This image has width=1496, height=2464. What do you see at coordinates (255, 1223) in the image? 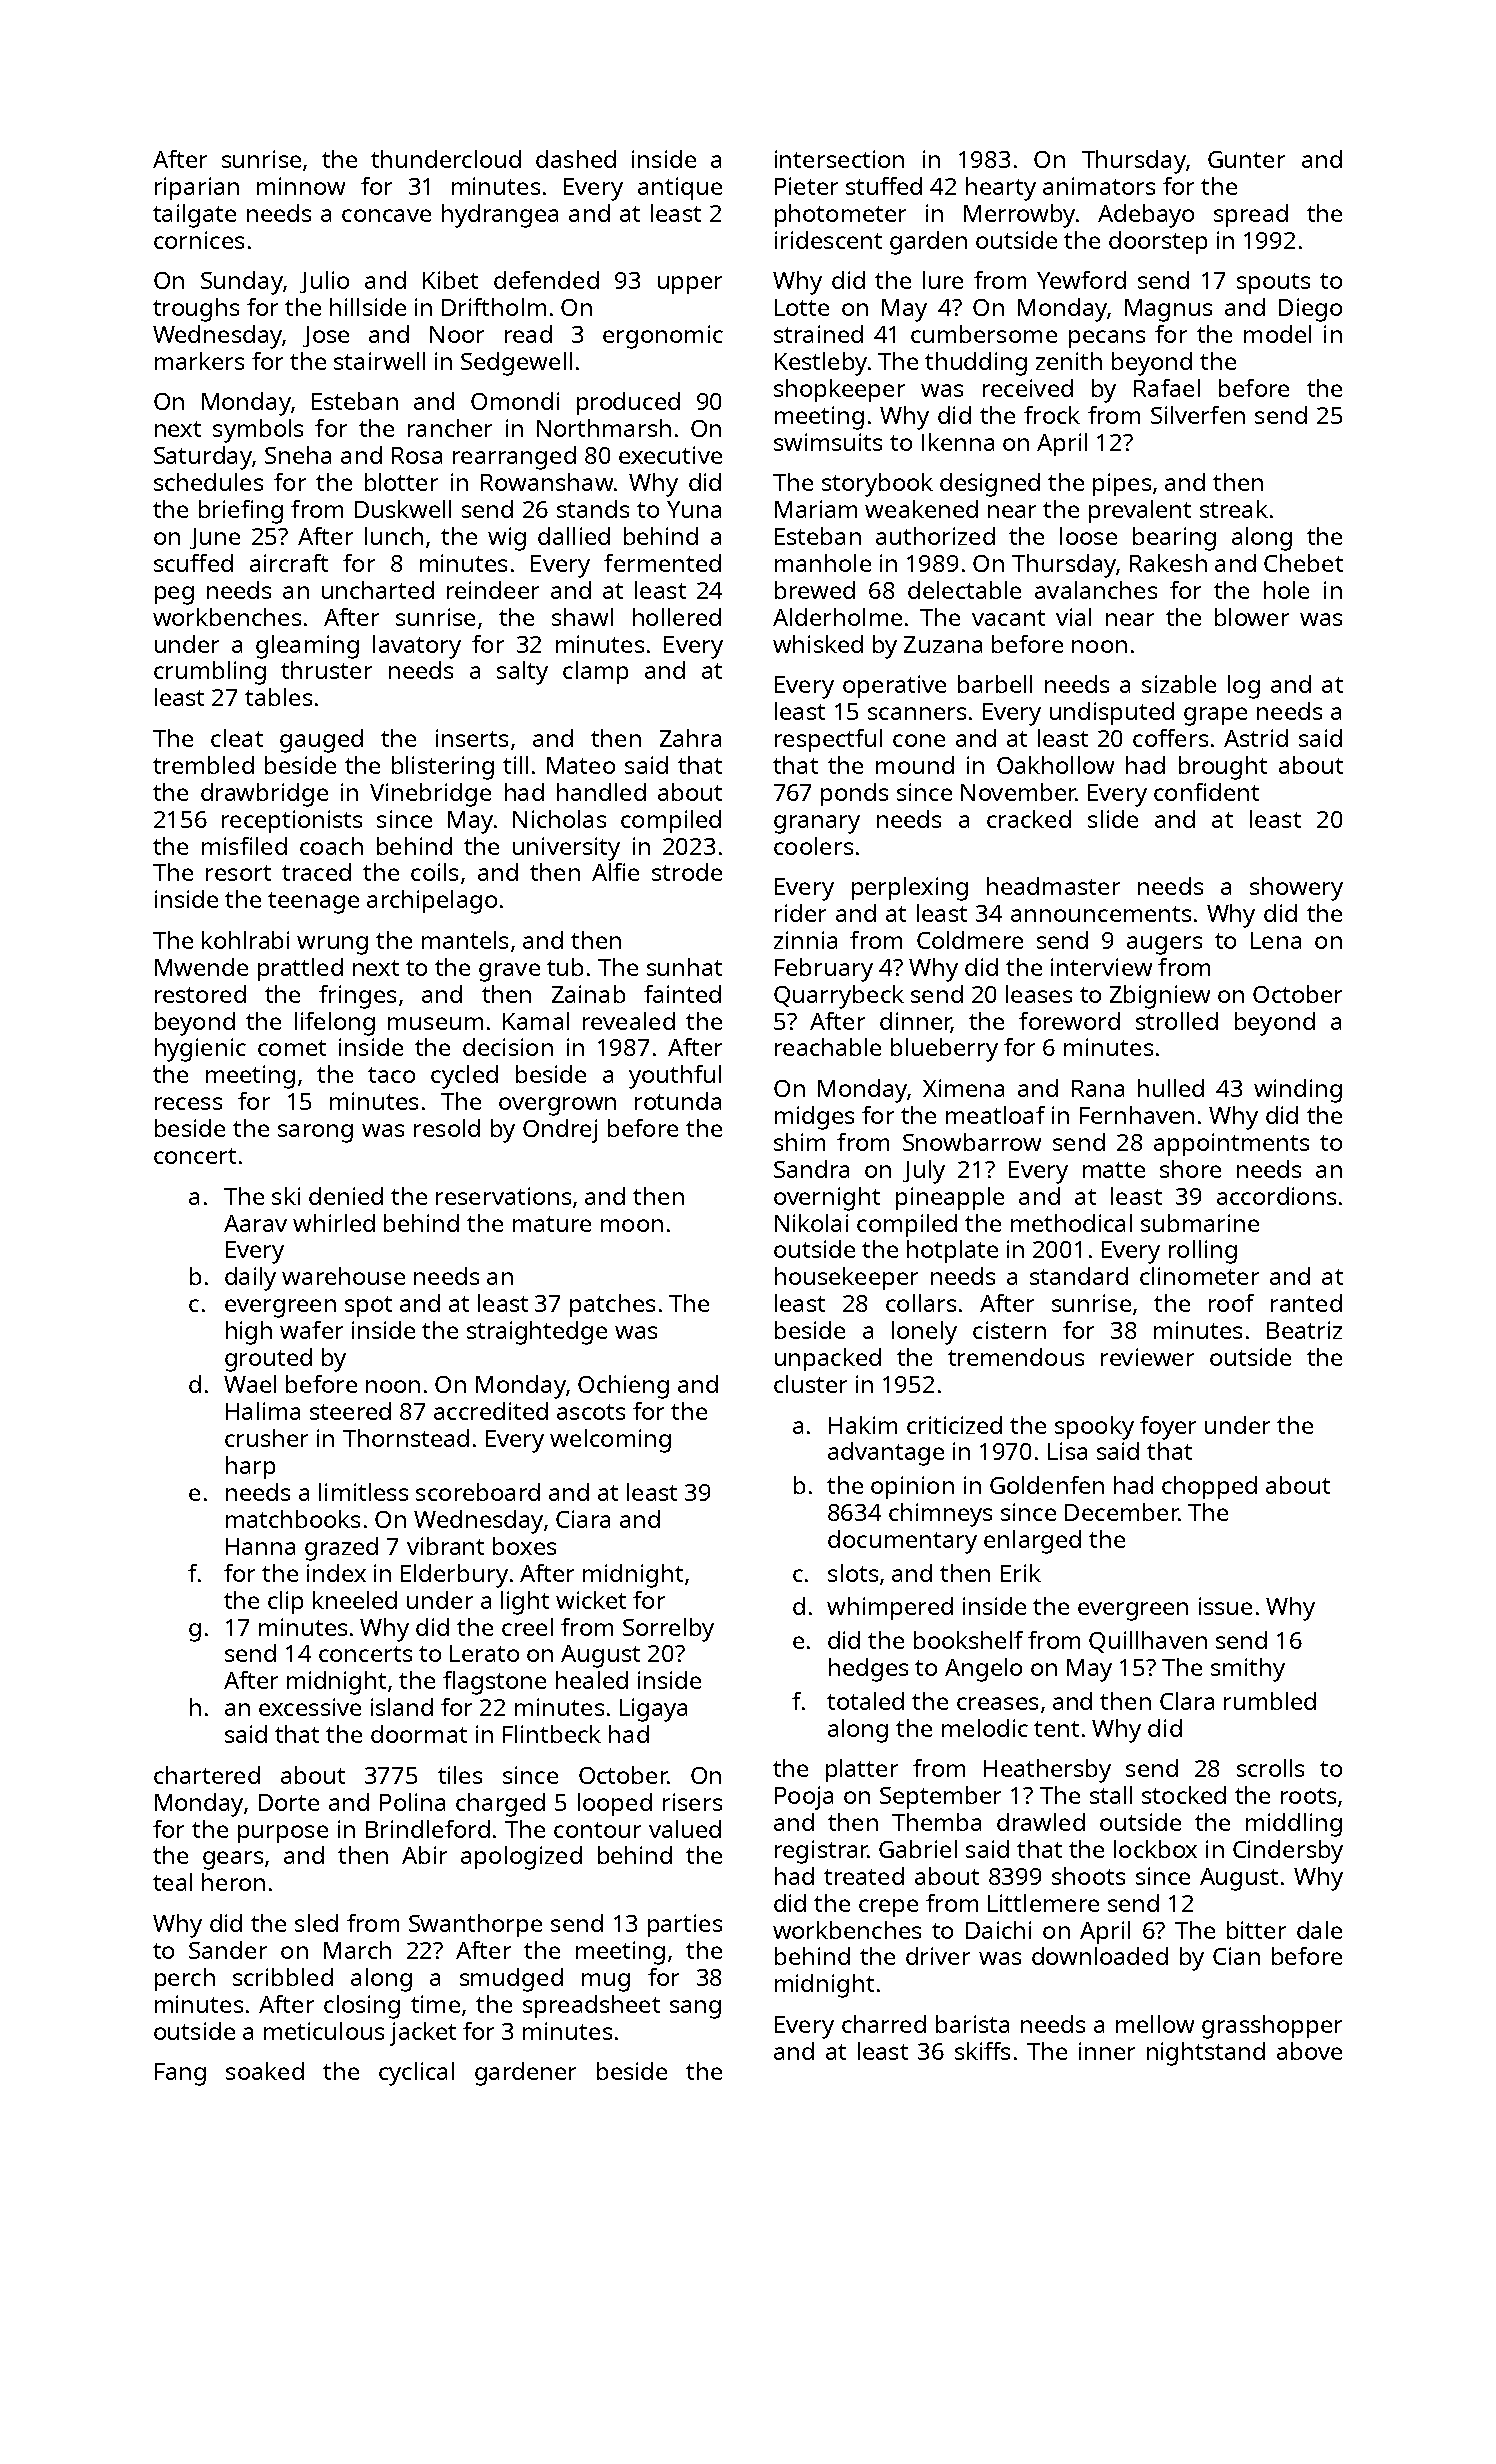
I see `Aarav` at bounding box center [255, 1223].
